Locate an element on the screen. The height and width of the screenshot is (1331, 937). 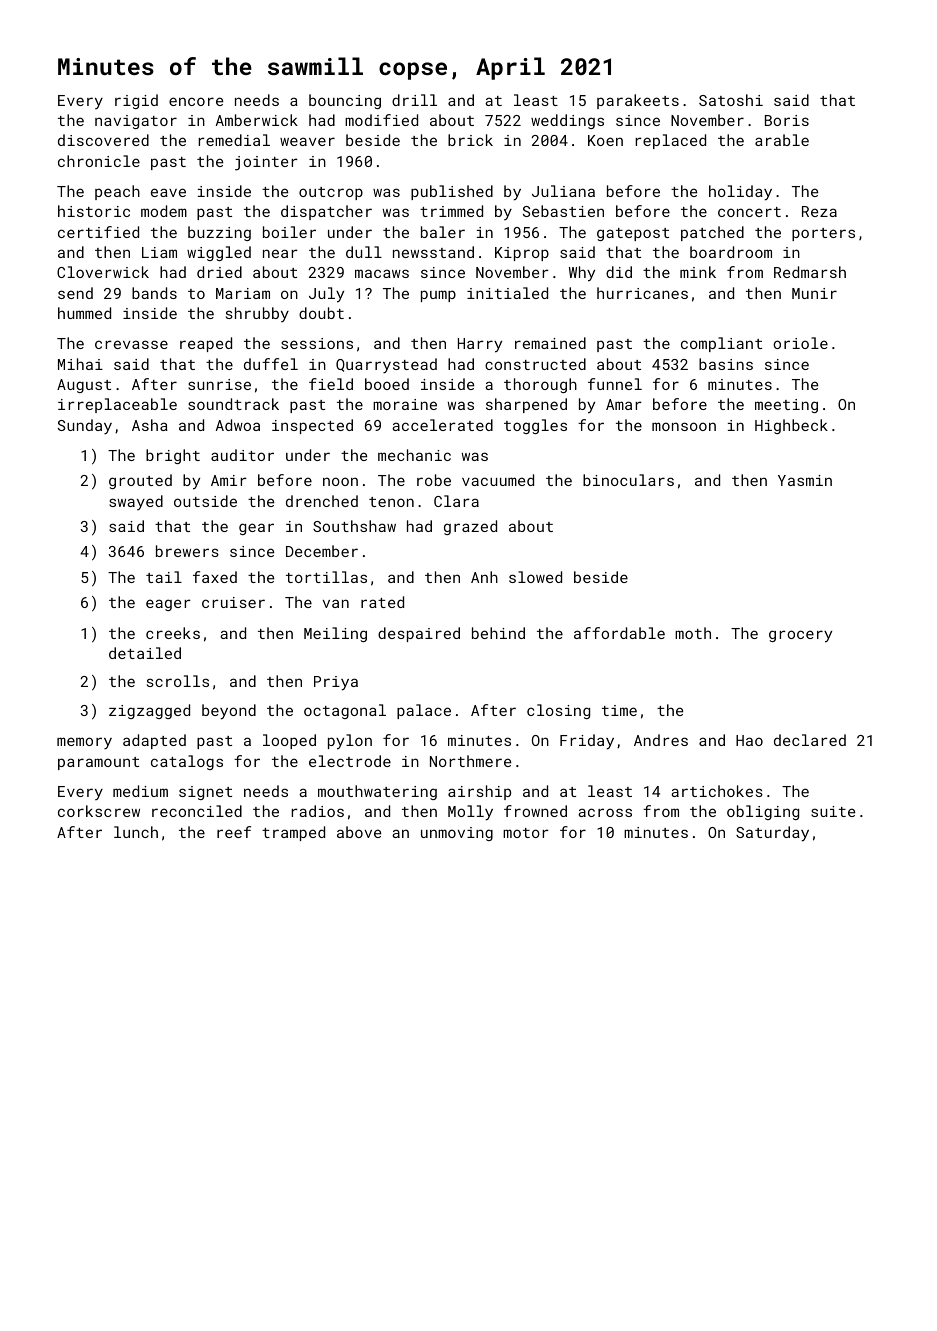
scrolls is located at coordinates (178, 681).
